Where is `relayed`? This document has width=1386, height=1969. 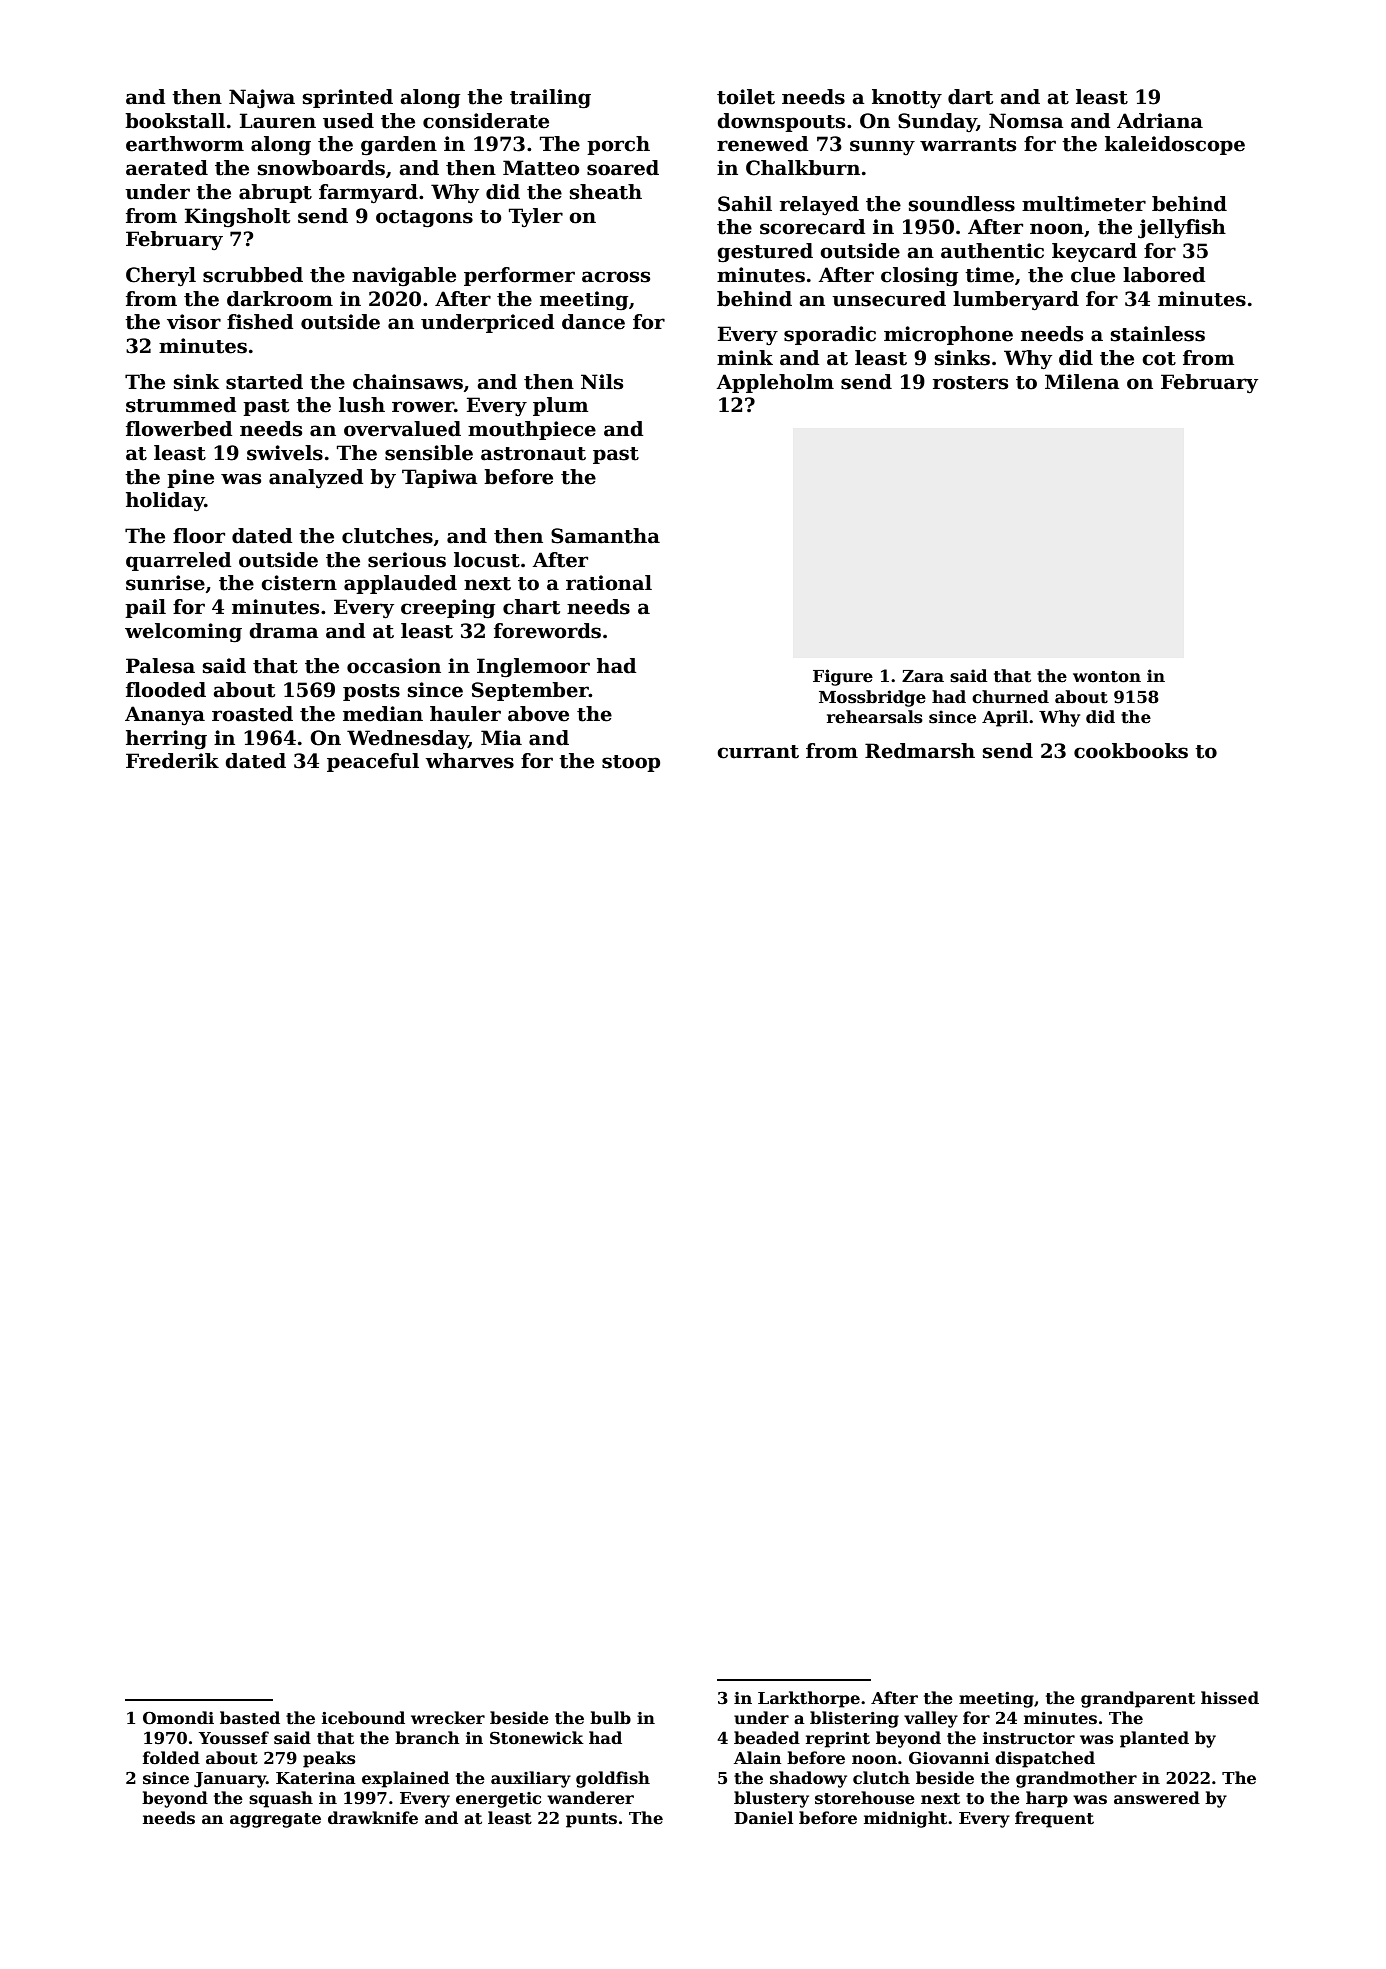
relayed is located at coordinates (819, 205).
